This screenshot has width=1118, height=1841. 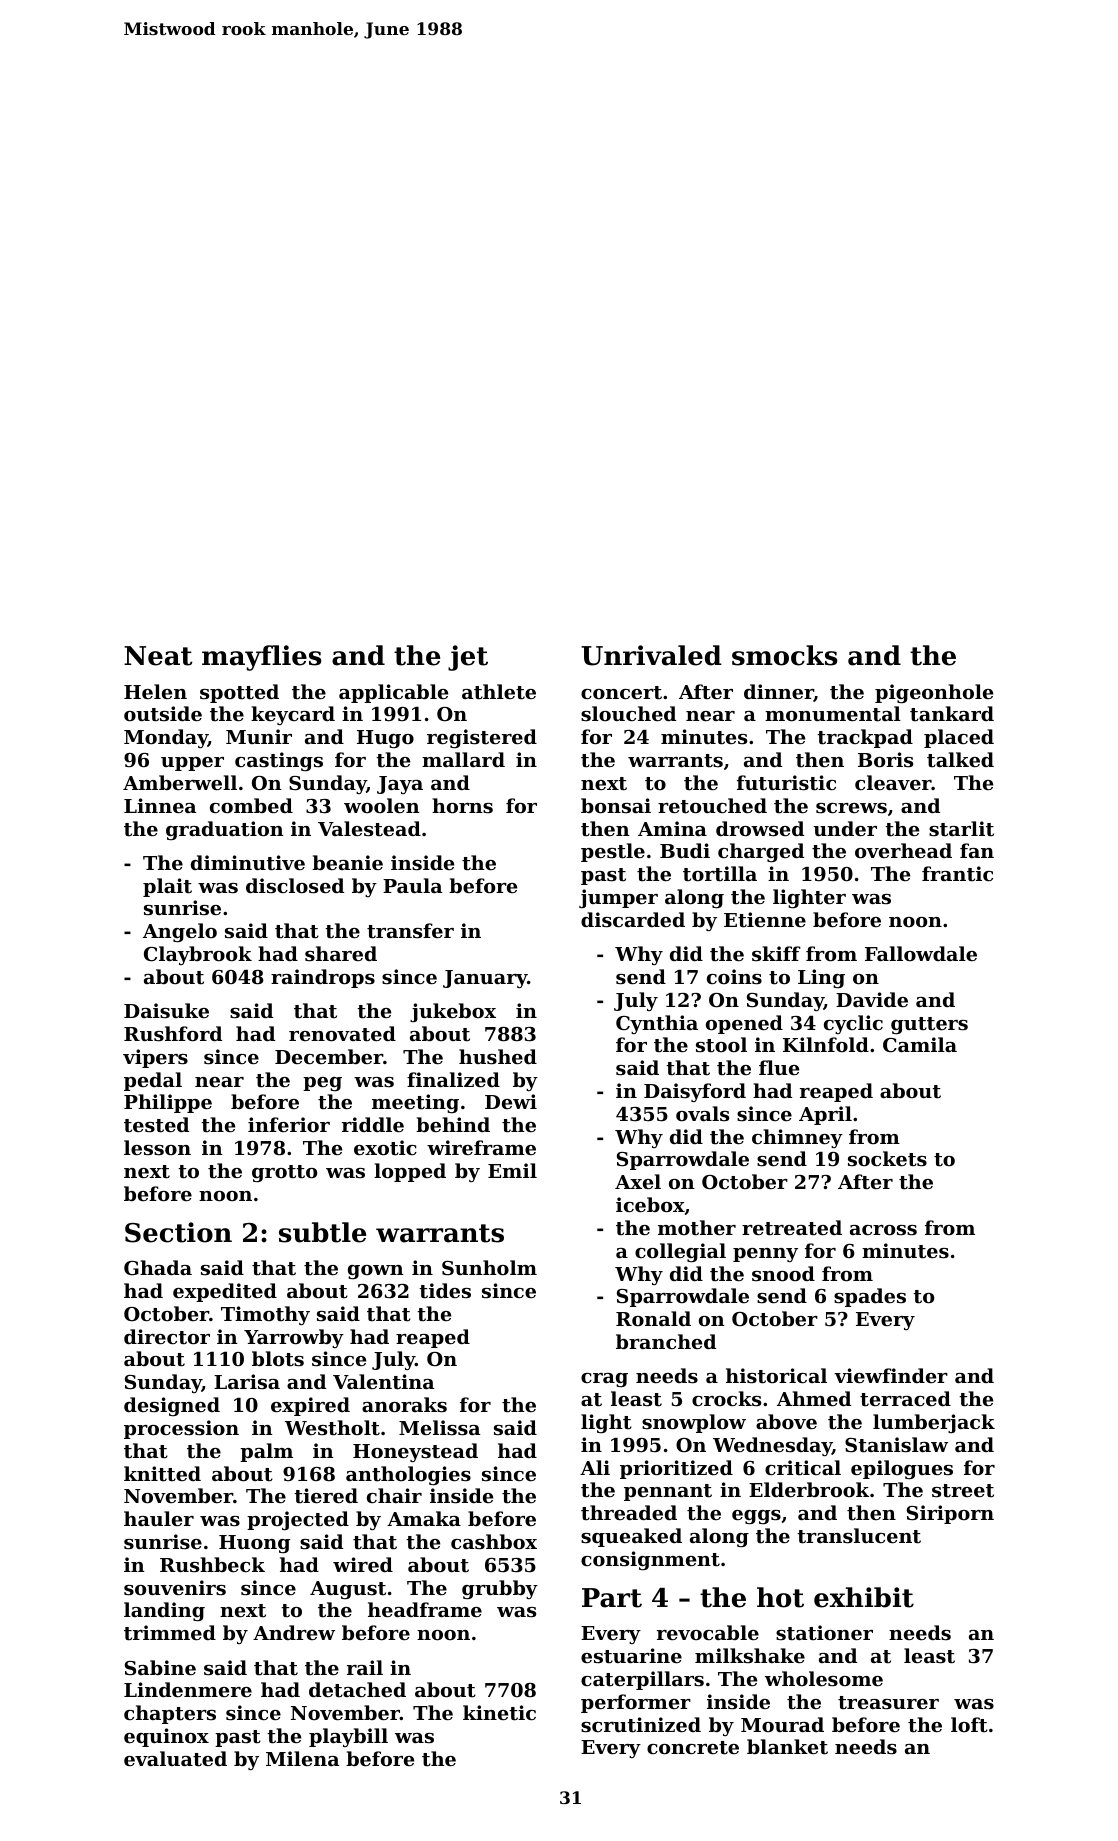 I want to click on mayflies, so click(x=261, y=658).
